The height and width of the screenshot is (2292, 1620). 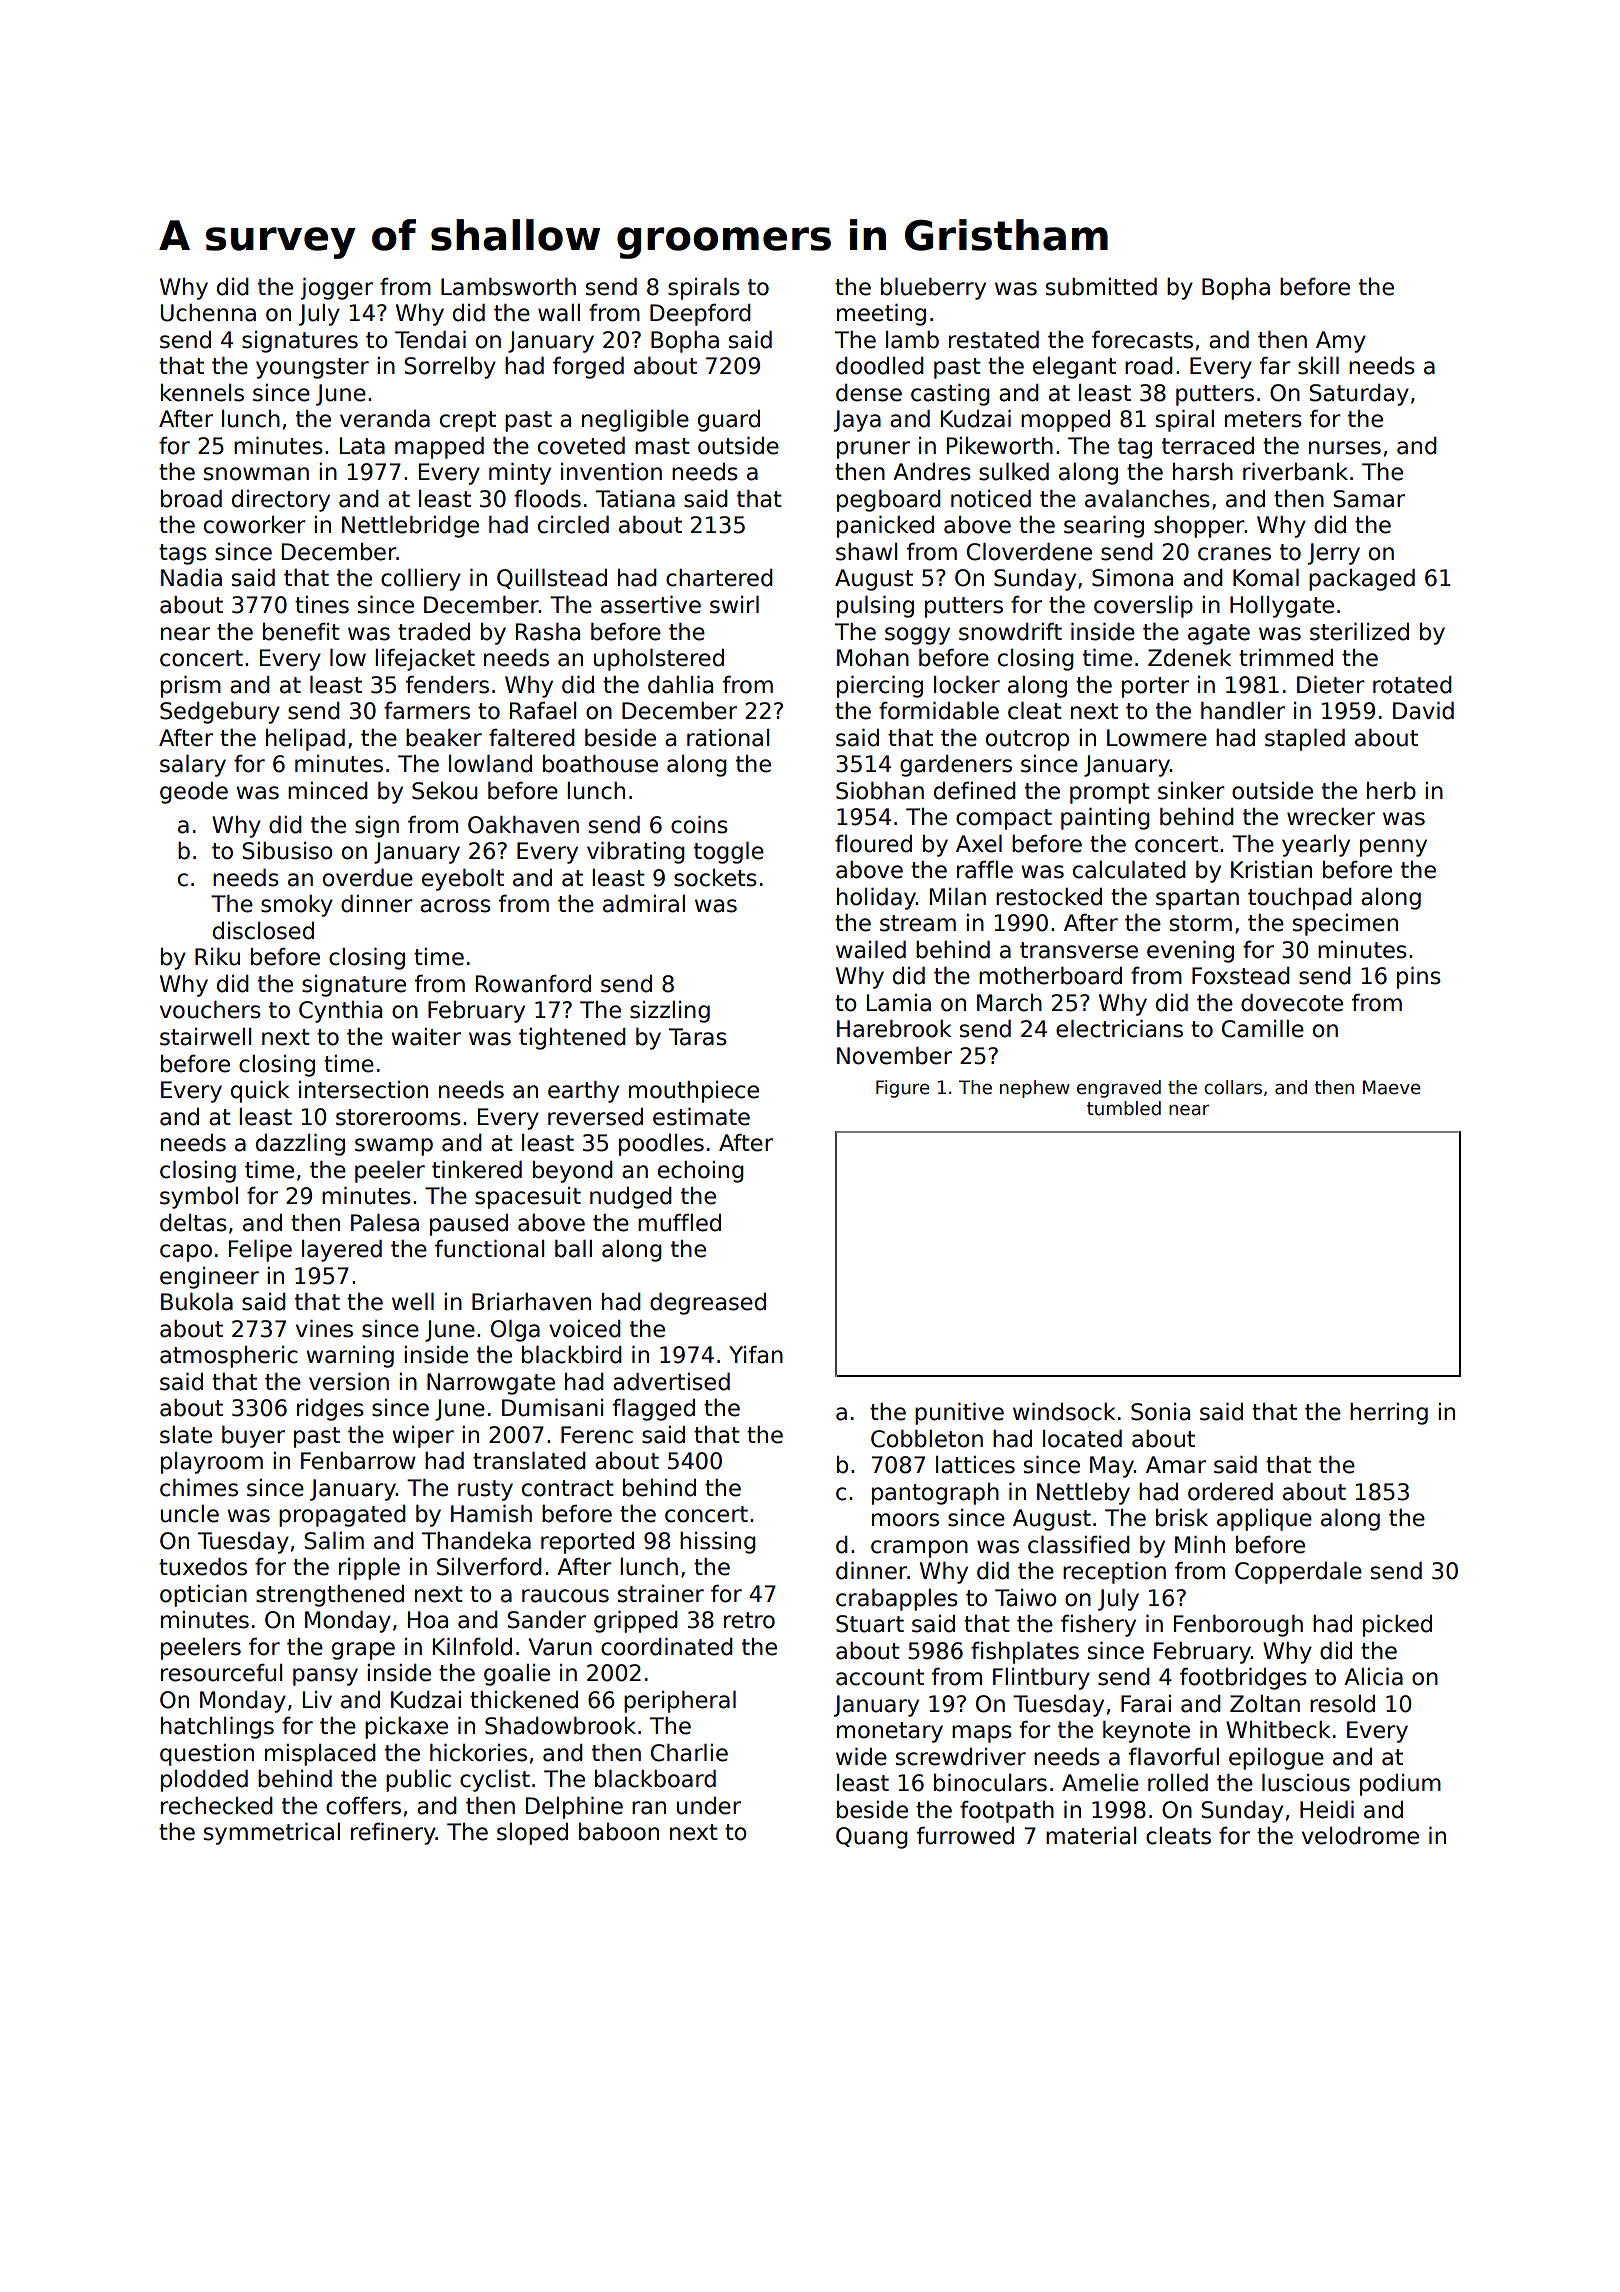 What do you see at coordinates (1079, 1545) in the screenshot?
I see `classified` at bounding box center [1079, 1545].
